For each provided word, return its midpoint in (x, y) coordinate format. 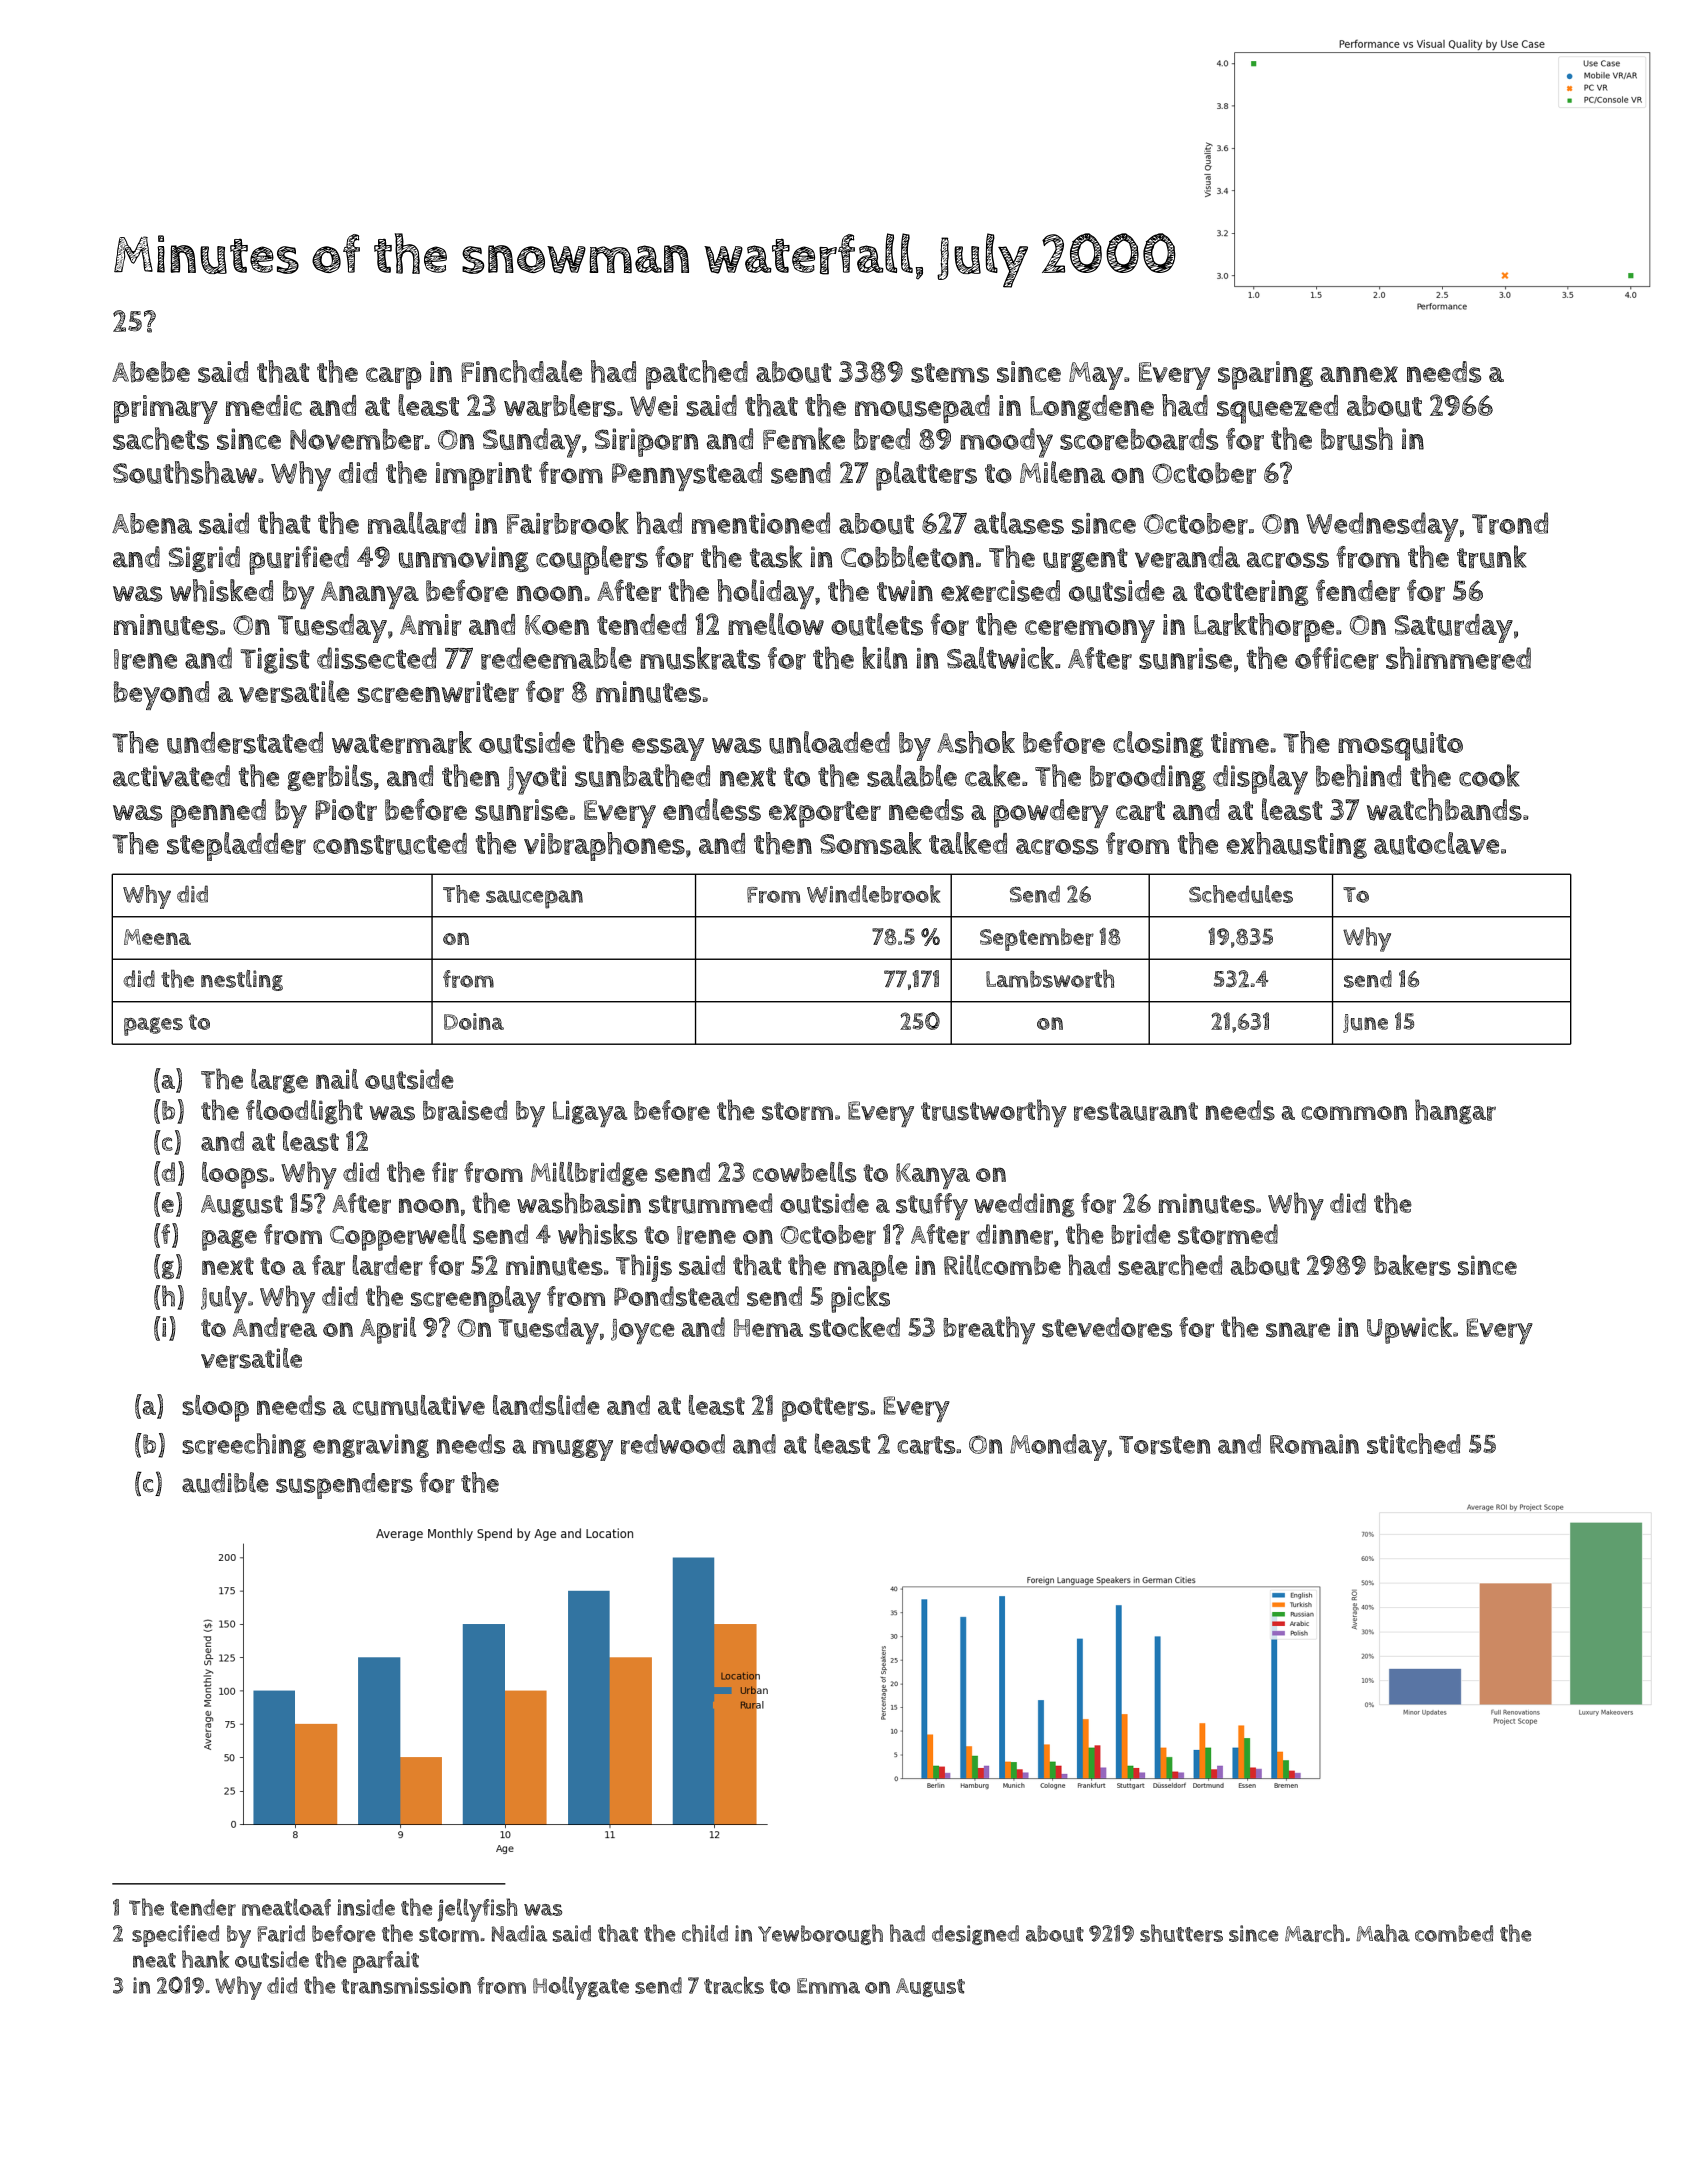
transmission (406, 1985)
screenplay (476, 1299)
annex (1359, 374)
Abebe (151, 372)
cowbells (804, 1172)
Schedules (1241, 894)
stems (950, 373)
